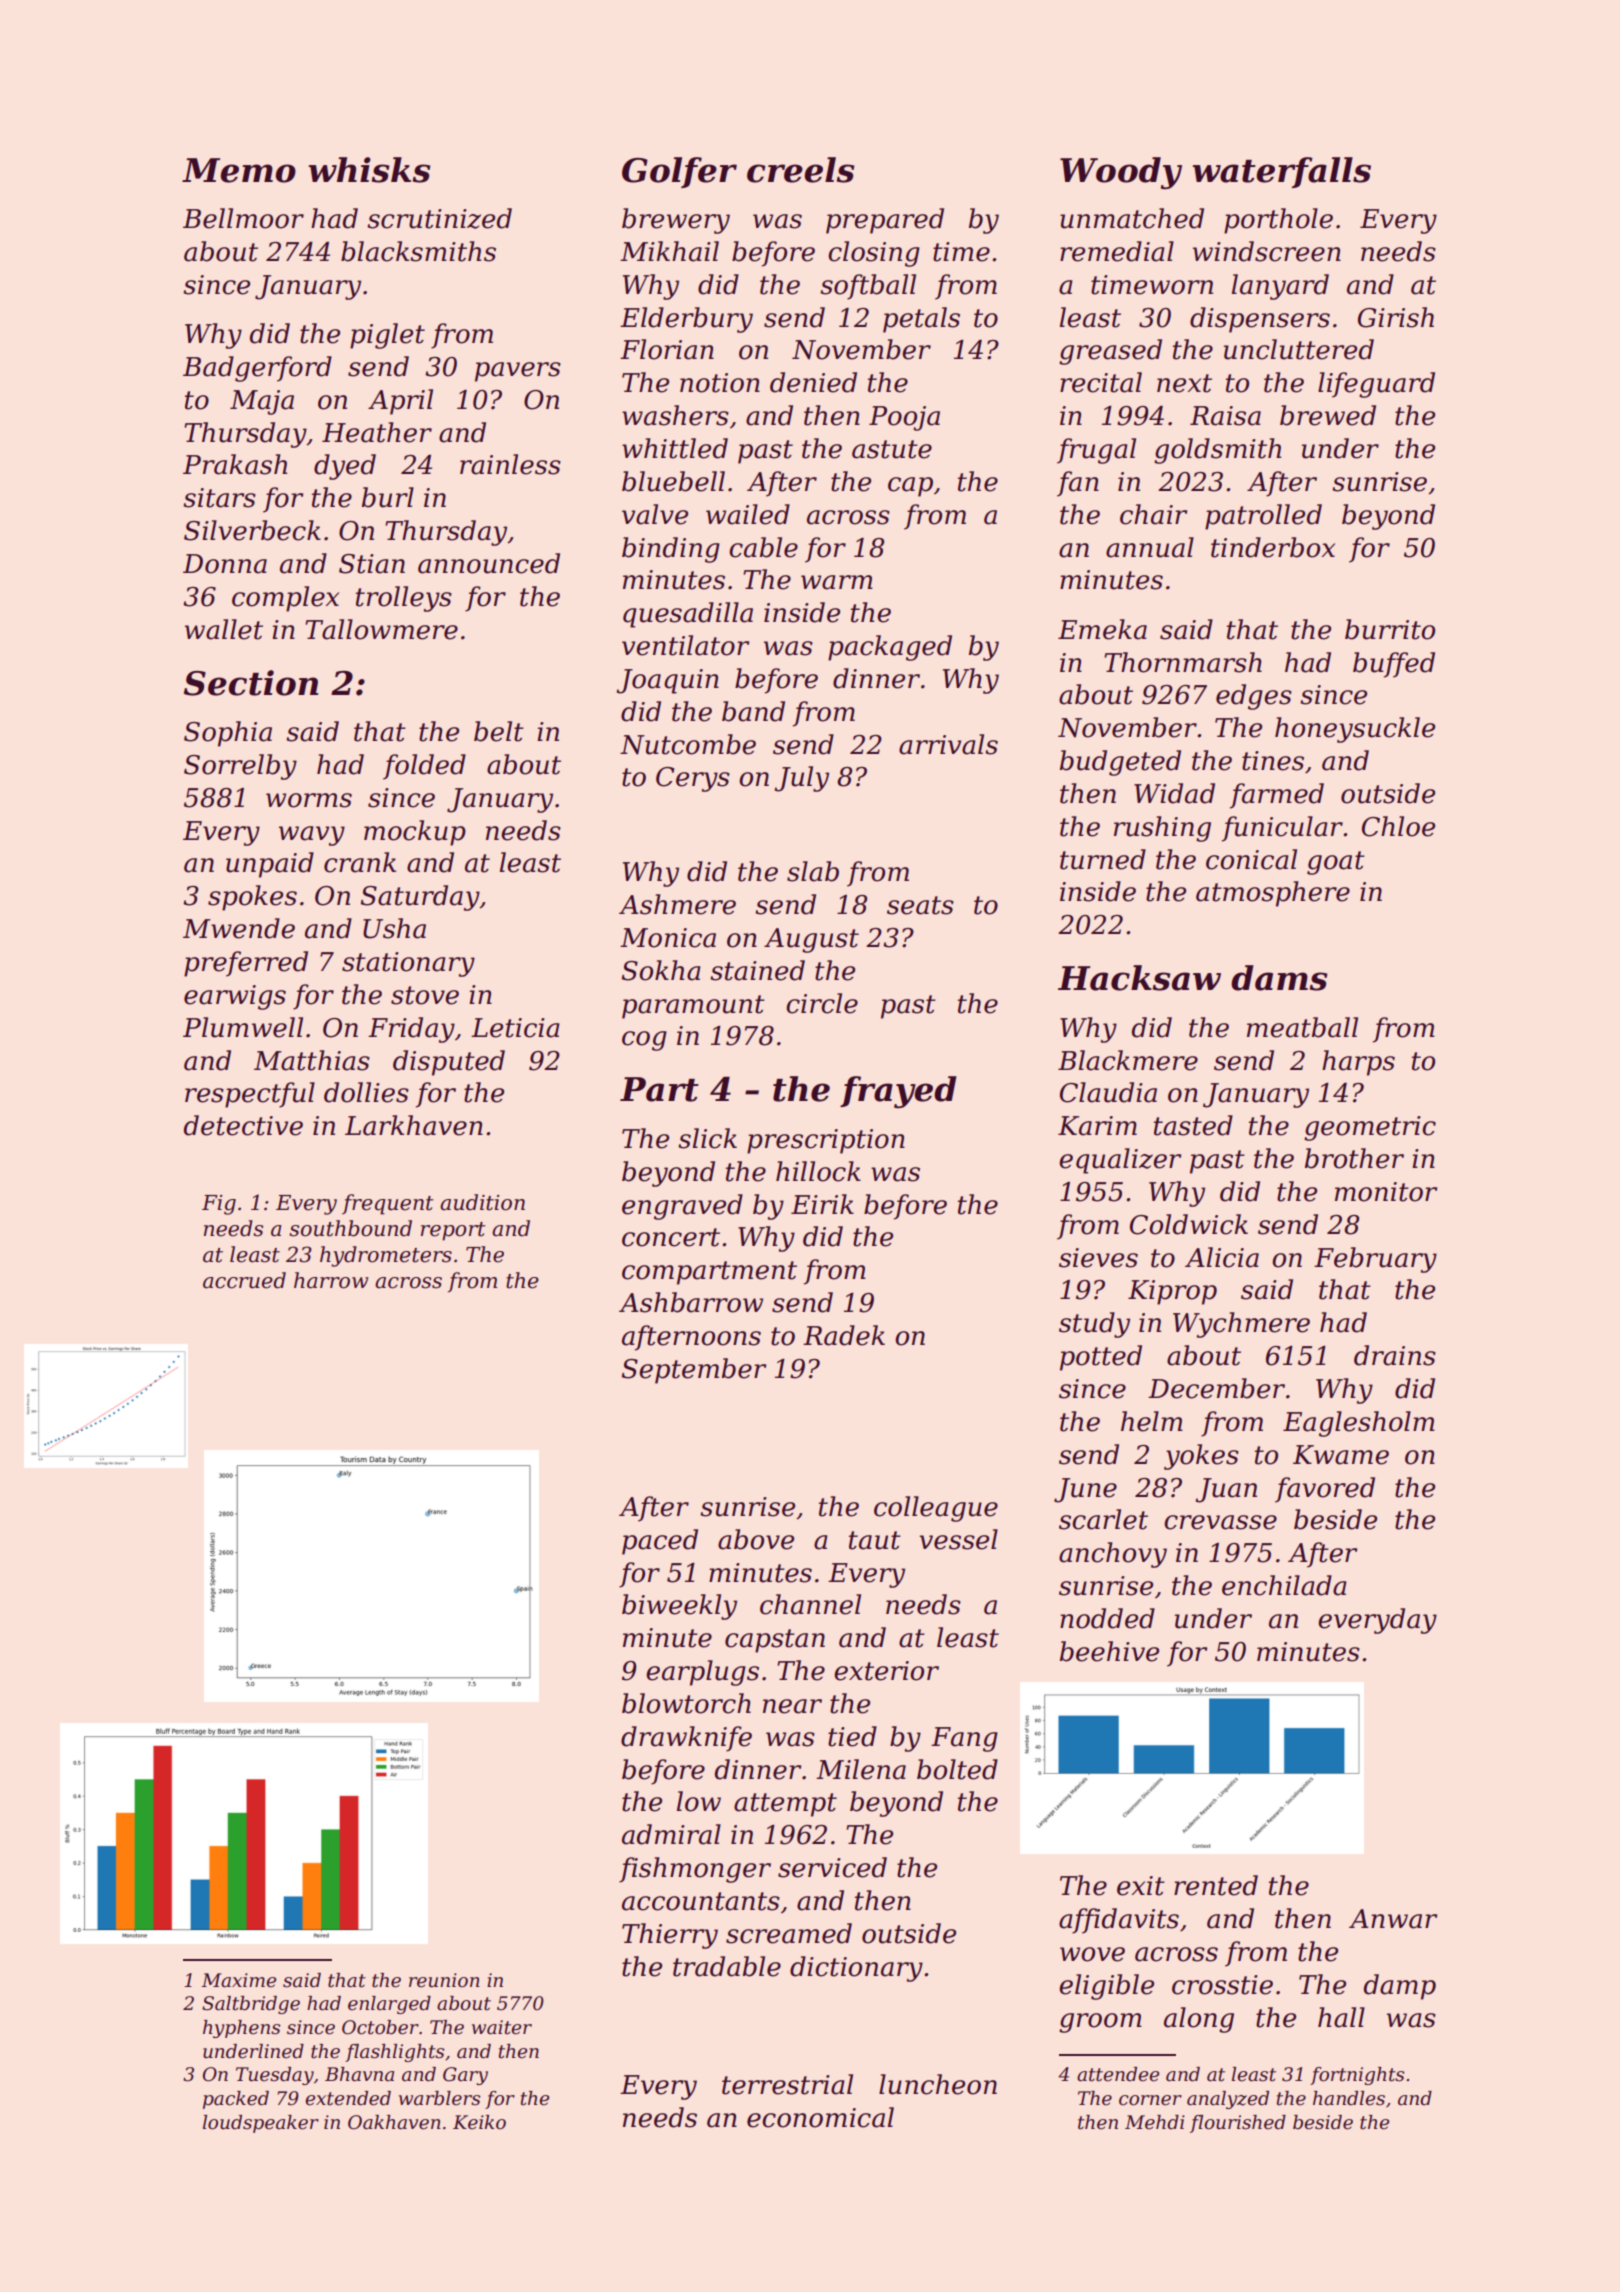  What do you see at coordinates (1101, 1358) in the page?
I see `potted` at bounding box center [1101, 1358].
